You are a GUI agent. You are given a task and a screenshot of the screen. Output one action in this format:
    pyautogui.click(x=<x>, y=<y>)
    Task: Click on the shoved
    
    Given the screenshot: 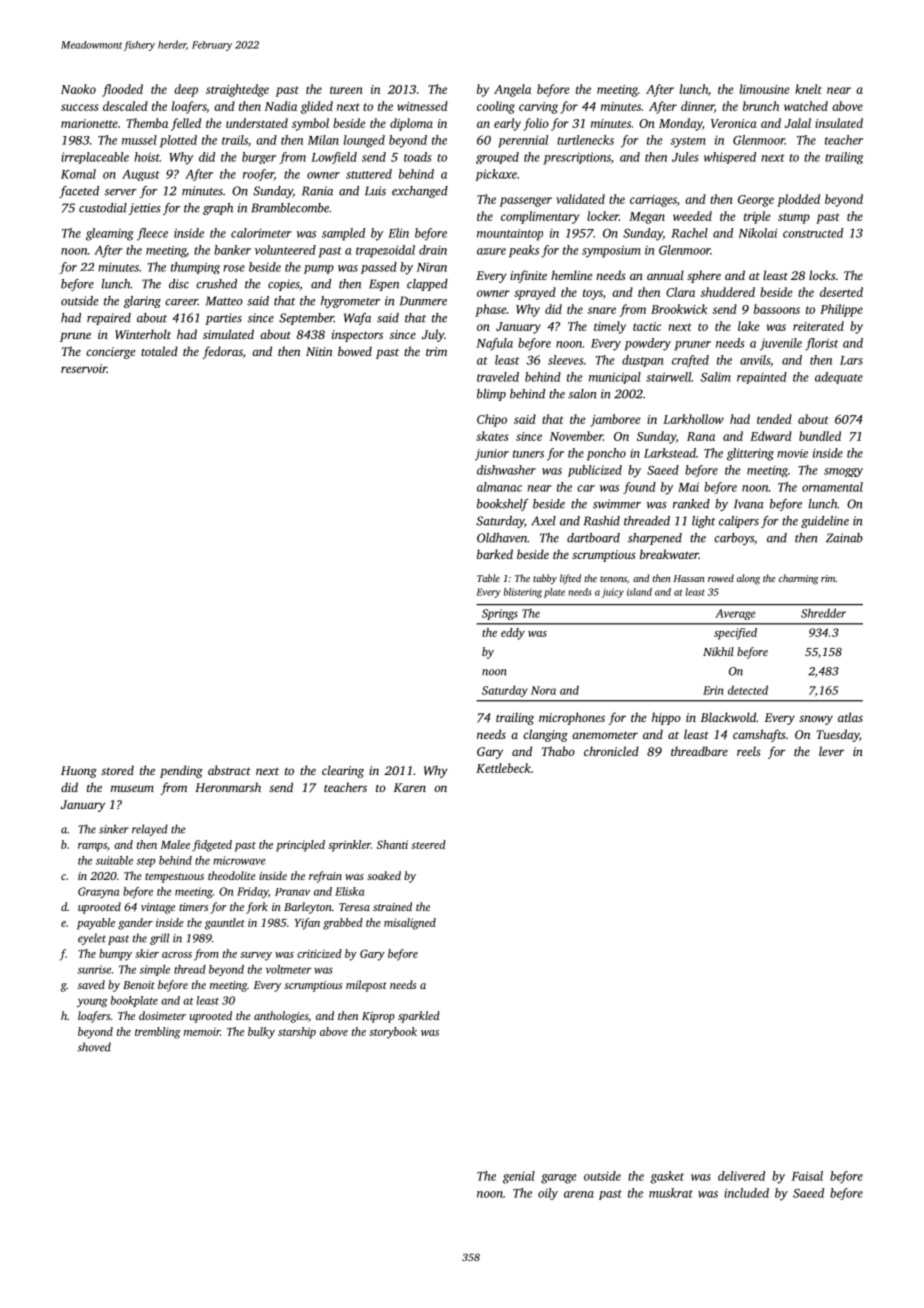 What is the action you would take?
    pyautogui.click(x=94, y=1047)
